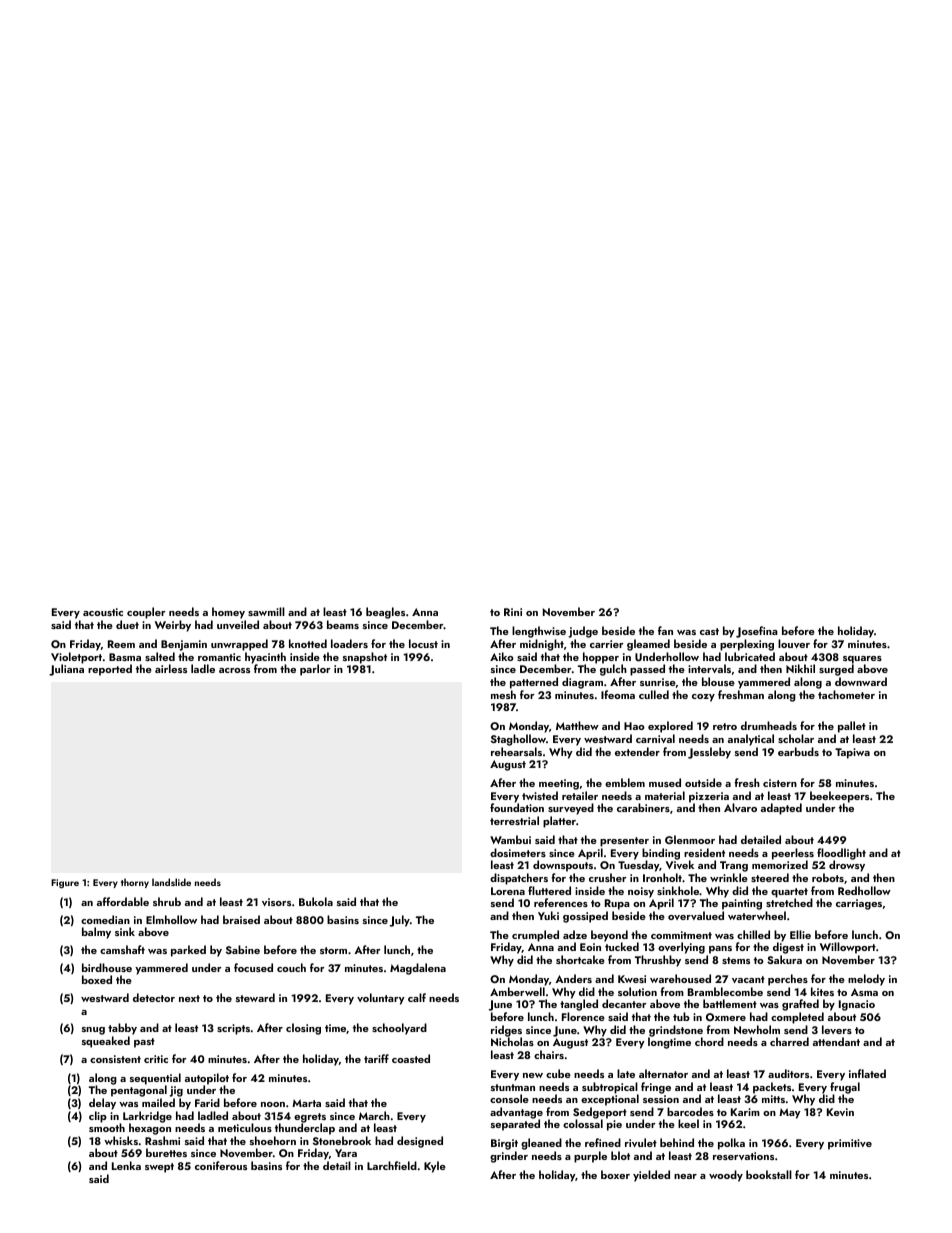 The height and width of the screenshot is (1233, 952). Describe the element at coordinates (726, 1176) in the screenshot. I see `woody` at that location.
